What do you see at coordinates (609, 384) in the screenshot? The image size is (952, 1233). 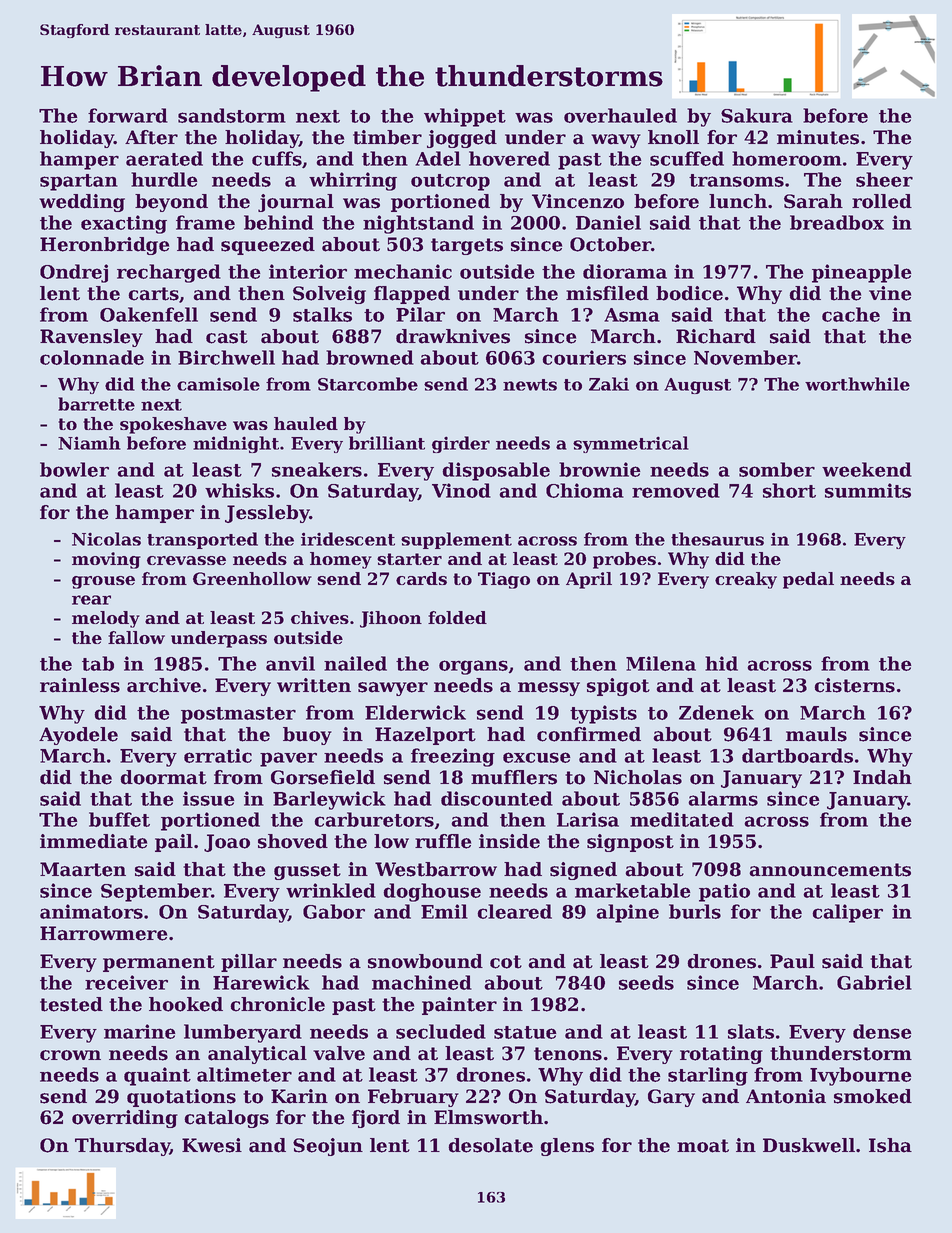 I see `Zaki` at bounding box center [609, 384].
